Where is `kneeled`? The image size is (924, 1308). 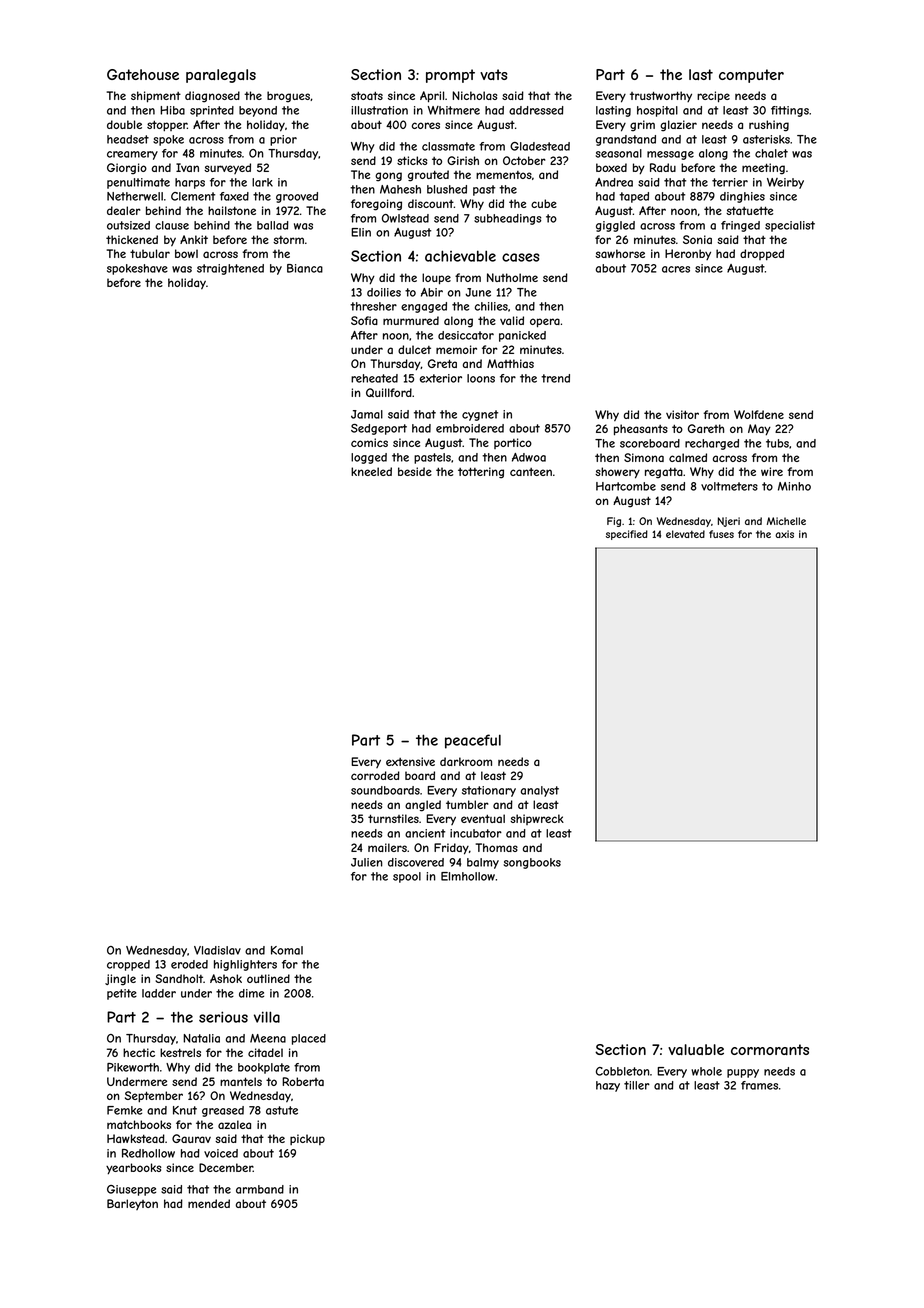
kneeled is located at coordinates (371, 471).
